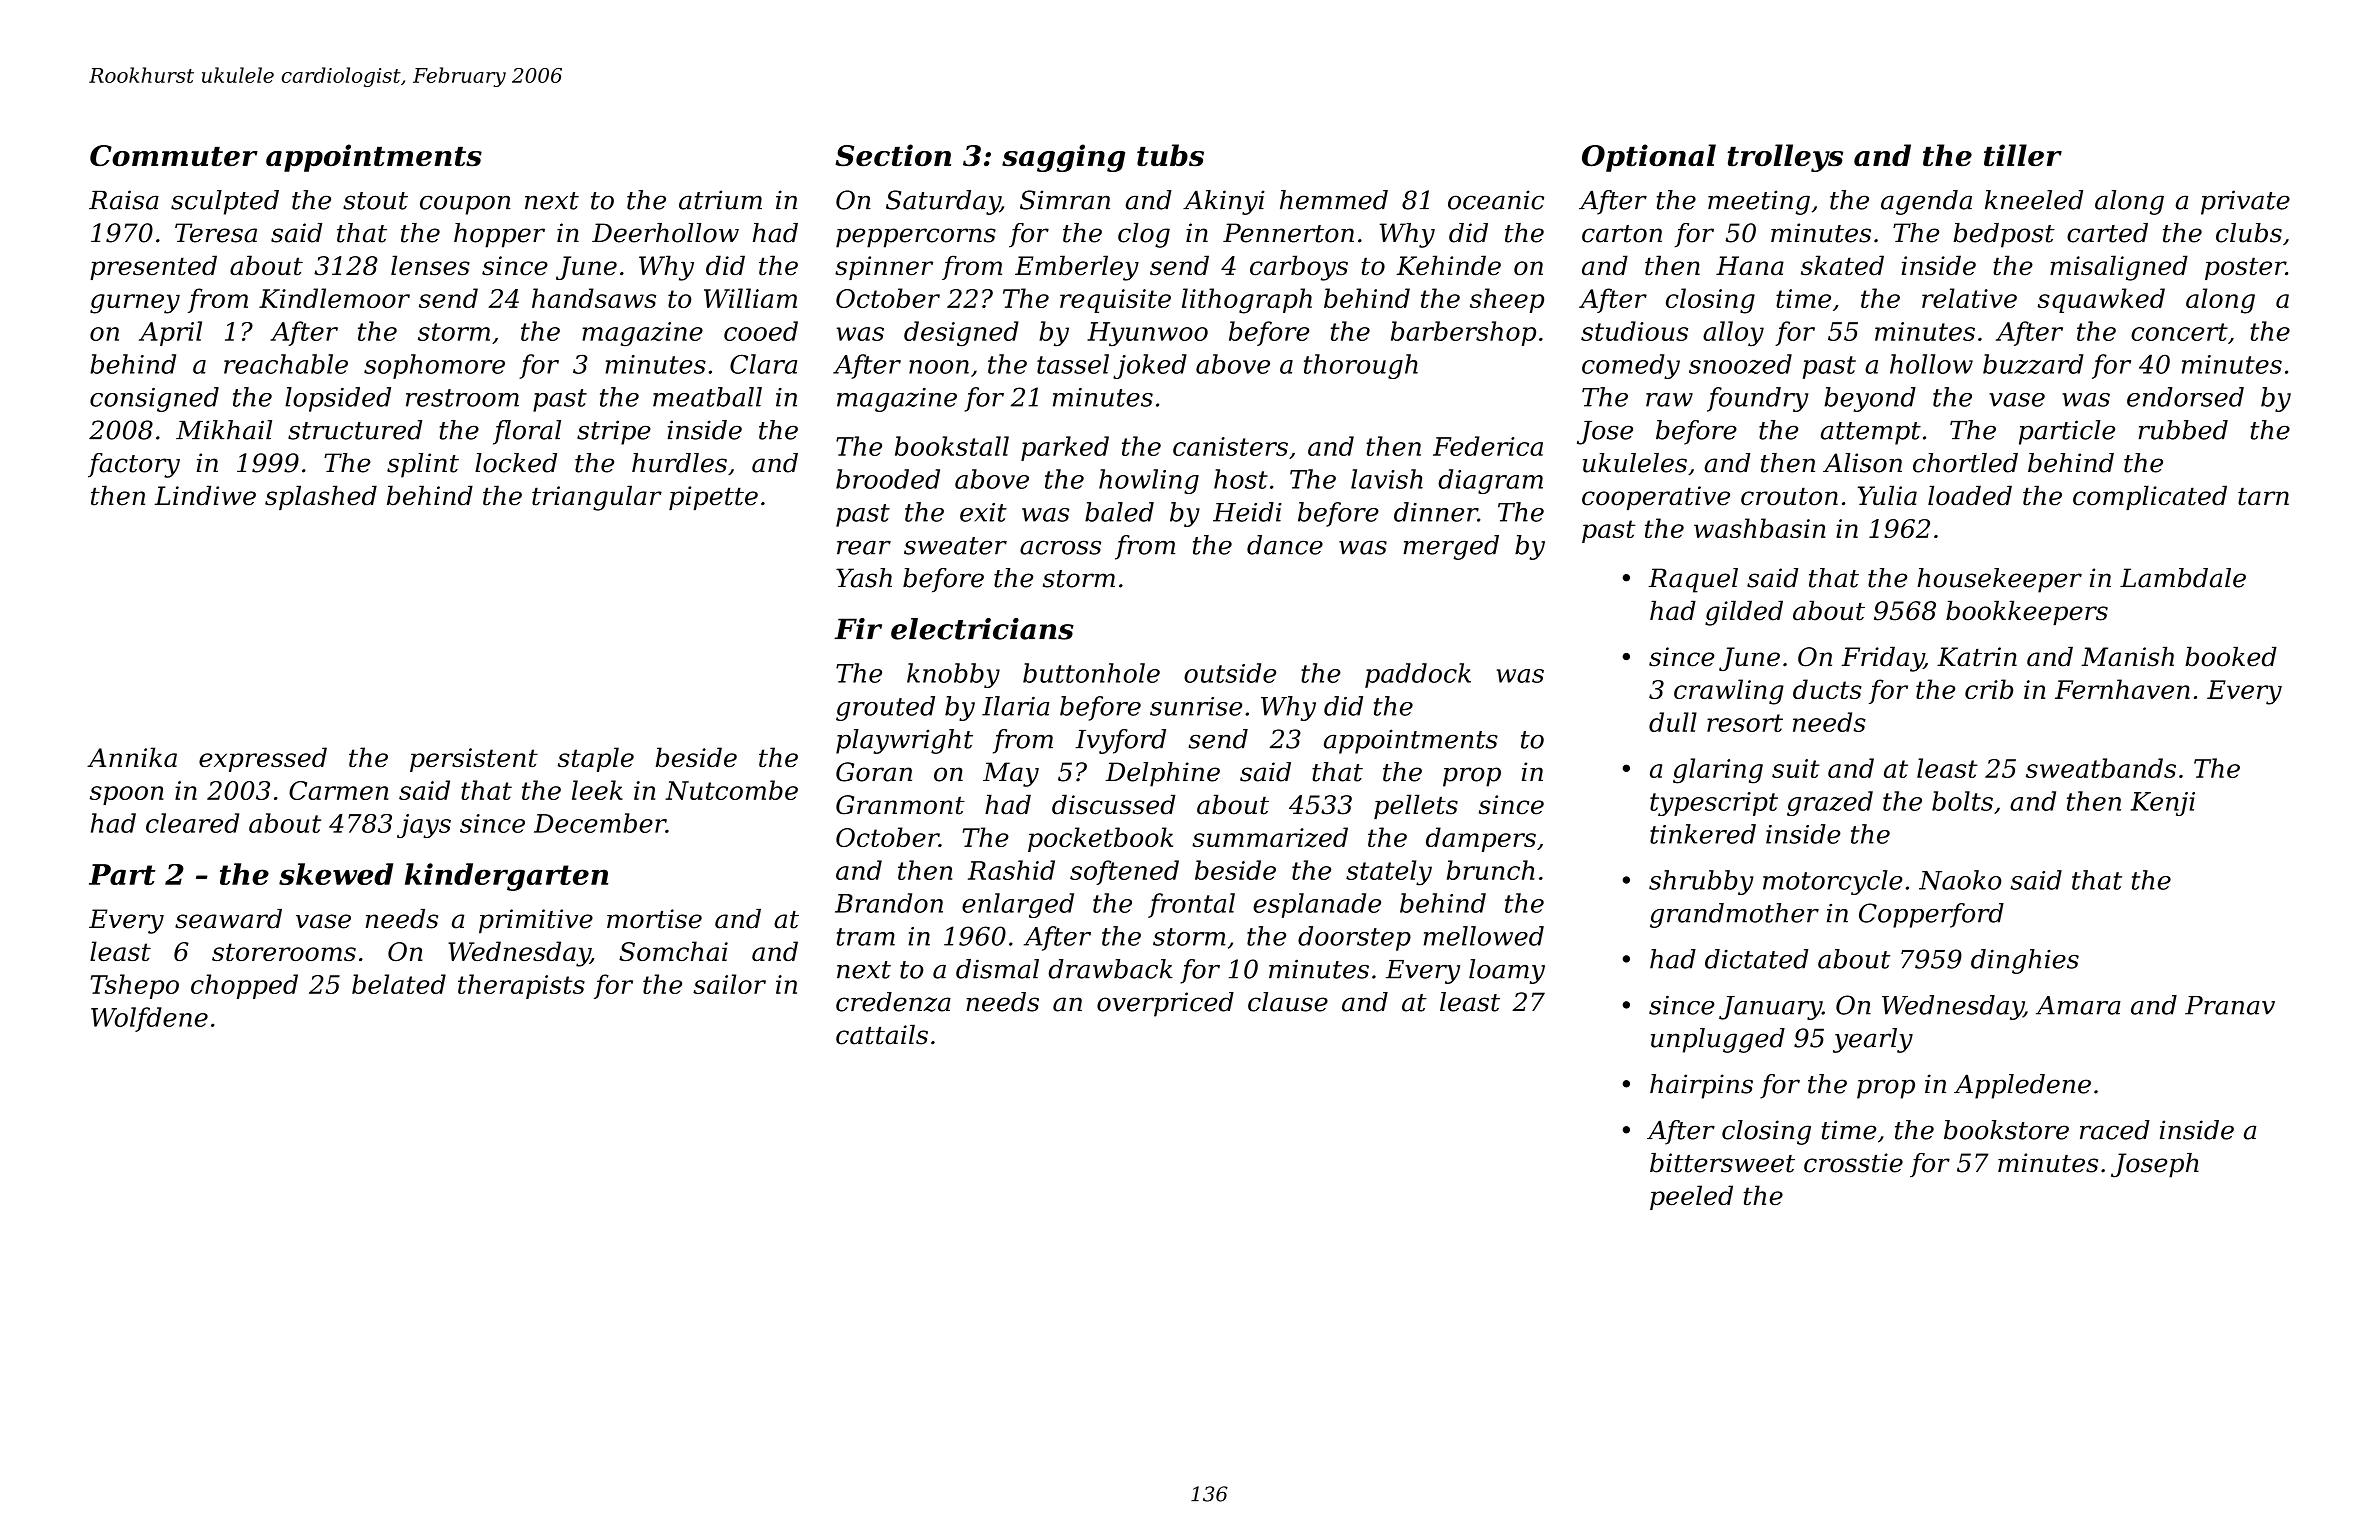 The image size is (2380, 1540). Describe the element at coordinates (1299, 268) in the screenshot. I see `carboys` at that location.
